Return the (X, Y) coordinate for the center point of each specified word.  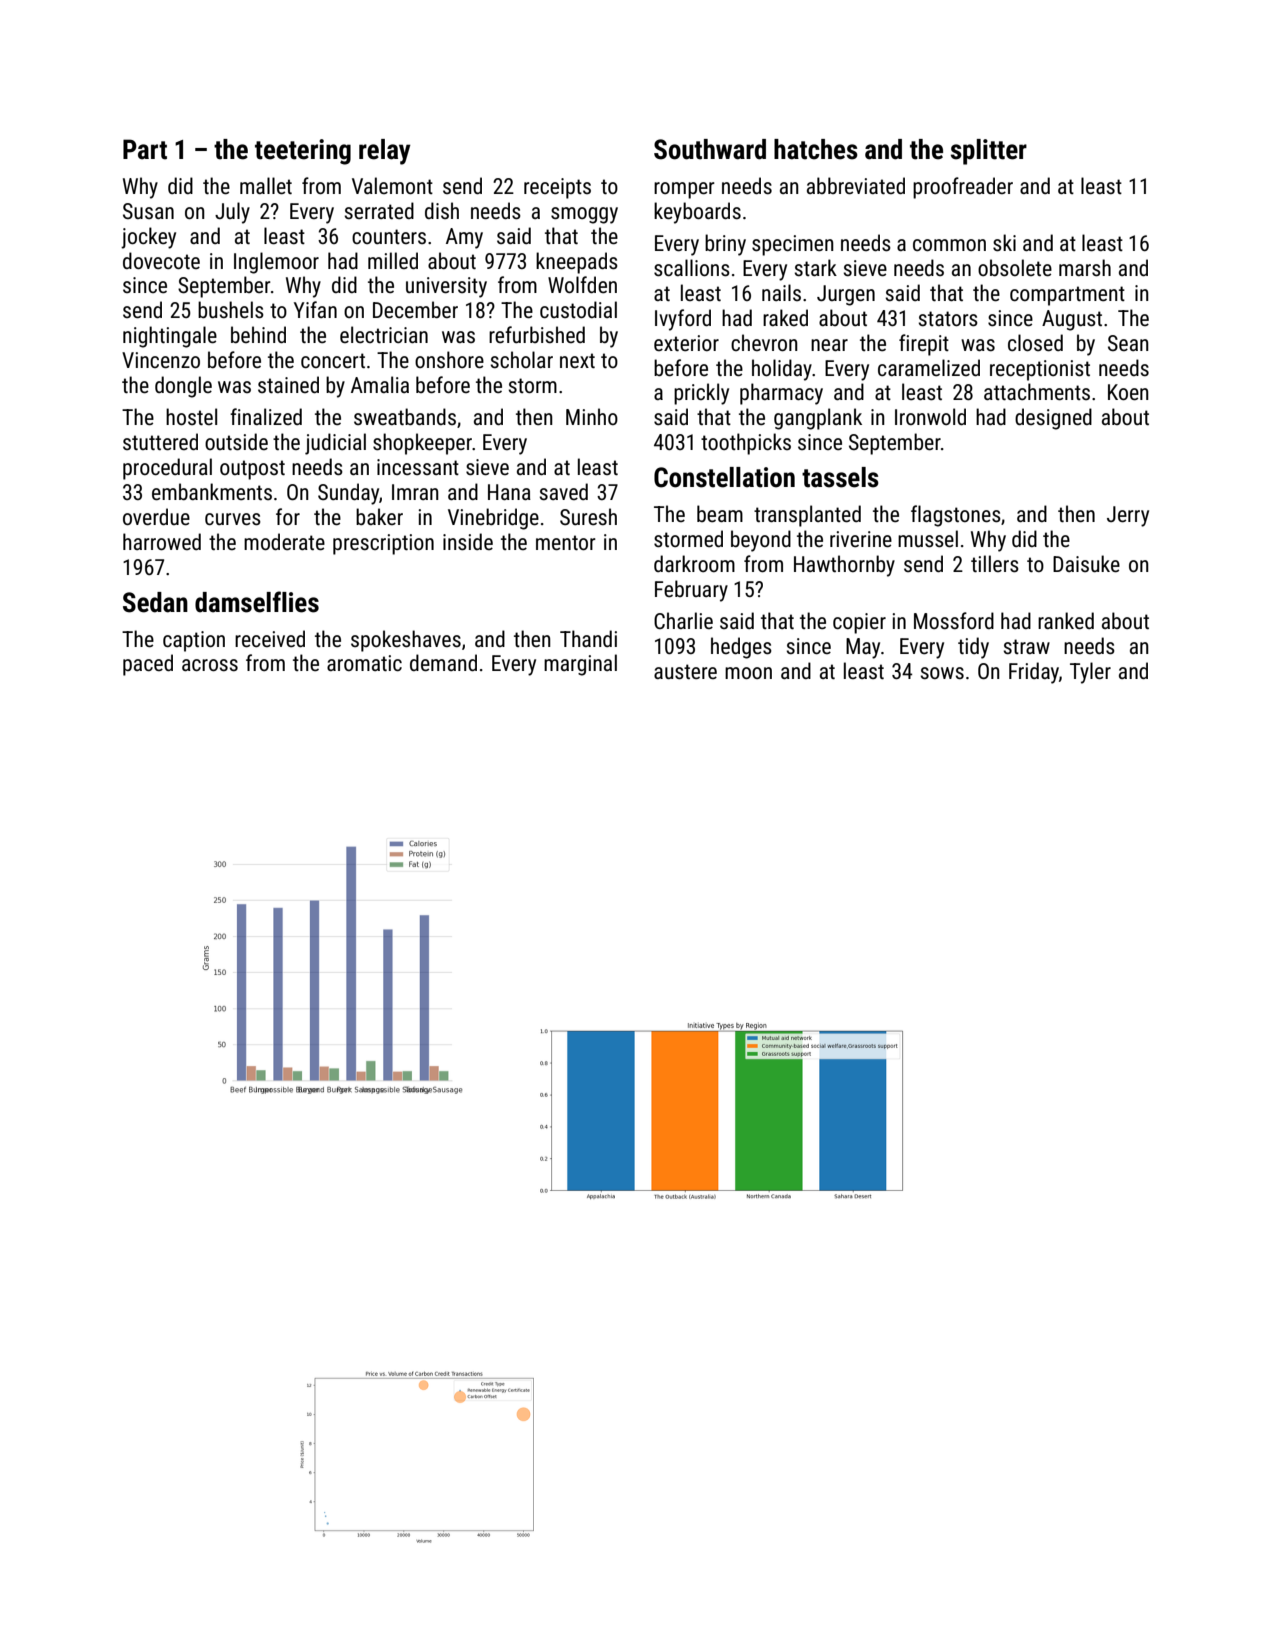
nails (781, 292)
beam (720, 513)
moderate (284, 542)
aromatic (364, 663)
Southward (710, 149)
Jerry (1128, 516)
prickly (701, 394)
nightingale (170, 337)
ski (1004, 243)
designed (1053, 419)
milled (393, 260)
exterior (686, 343)
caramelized (929, 367)
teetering (303, 152)
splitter (989, 152)
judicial (335, 444)
